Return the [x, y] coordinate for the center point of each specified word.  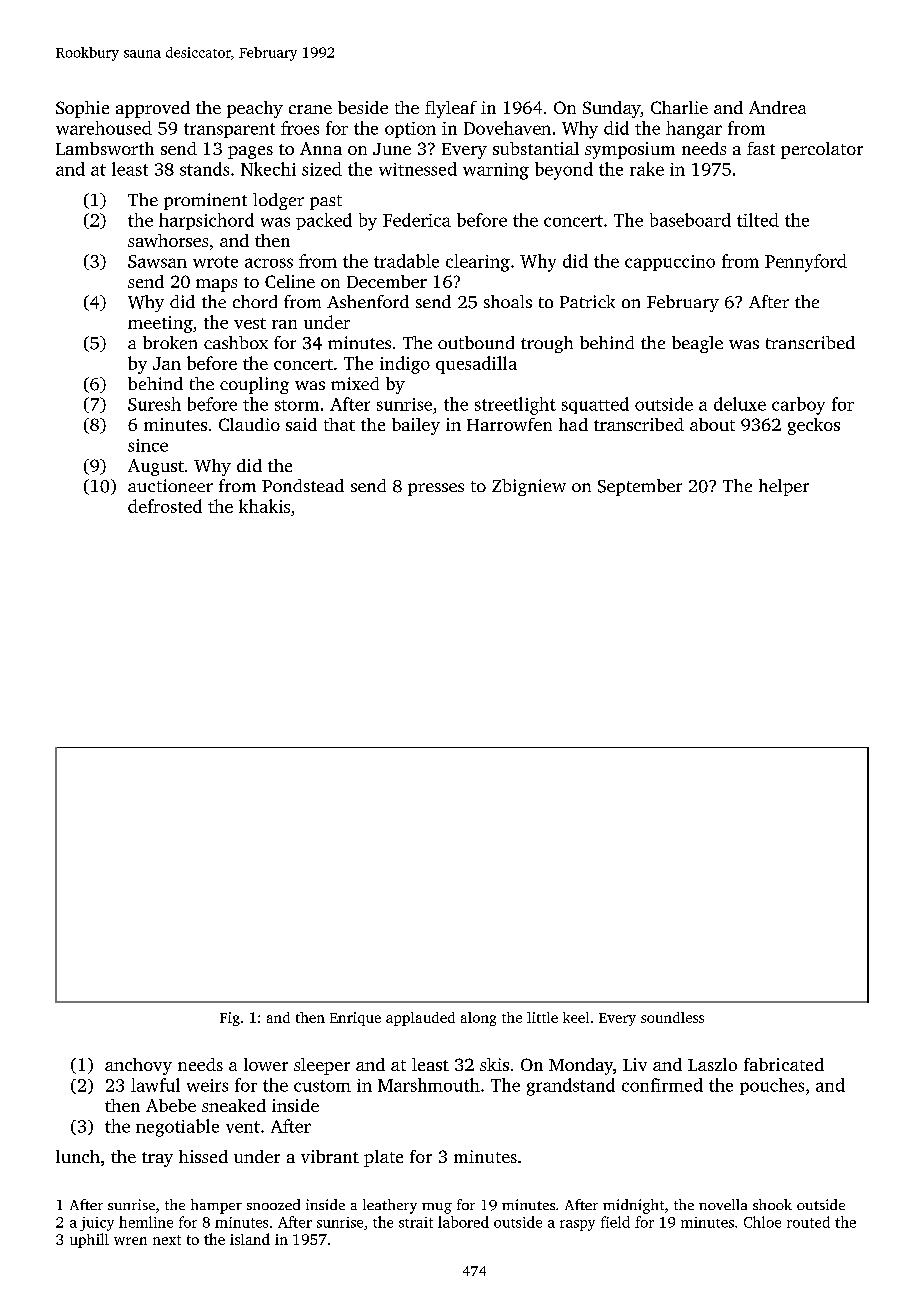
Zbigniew [529, 487]
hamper [216, 1206]
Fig [230, 1019]
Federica [417, 220]
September [640, 487]
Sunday [612, 109]
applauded [420, 1019]
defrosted [165, 506]
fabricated [784, 1064]
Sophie [82, 109]
